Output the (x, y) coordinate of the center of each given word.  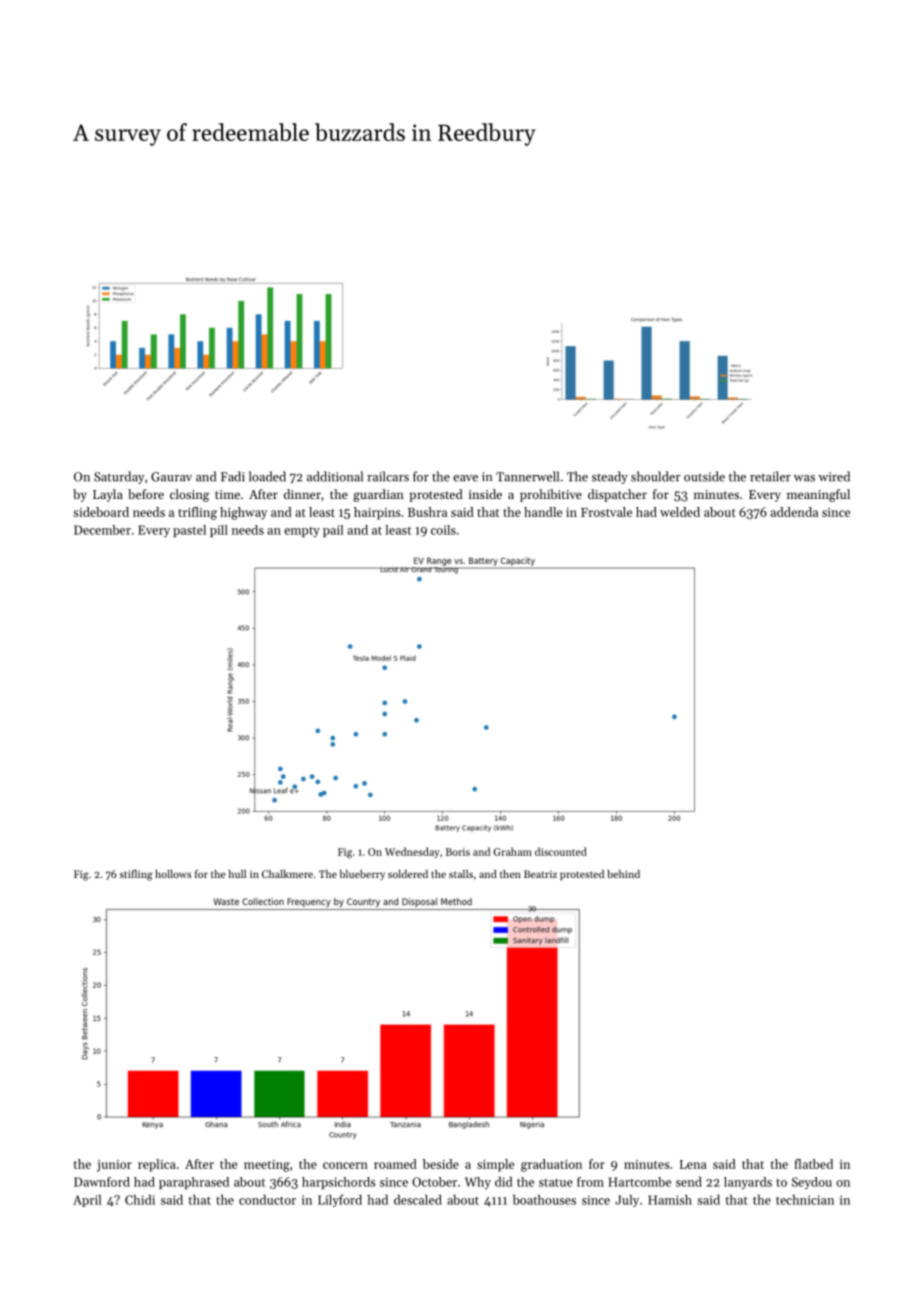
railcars (388, 476)
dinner (302, 494)
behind (623, 874)
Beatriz (540, 874)
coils (443, 530)
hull (237, 874)
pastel (189, 531)
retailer (770, 476)
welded (680, 512)
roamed (395, 1164)
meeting (267, 1166)
